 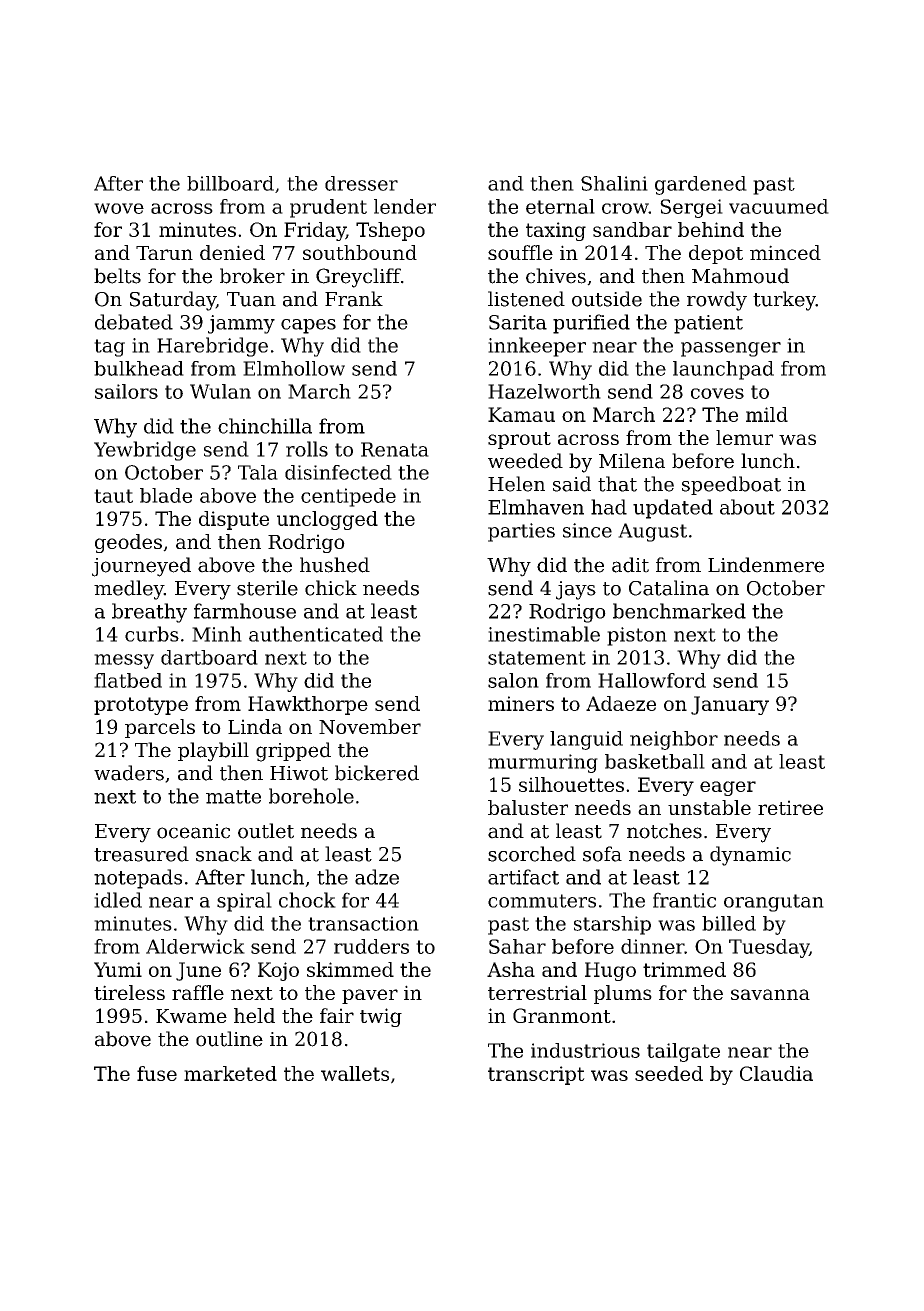 I want to click on dispute, so click(x=234, y=520).
